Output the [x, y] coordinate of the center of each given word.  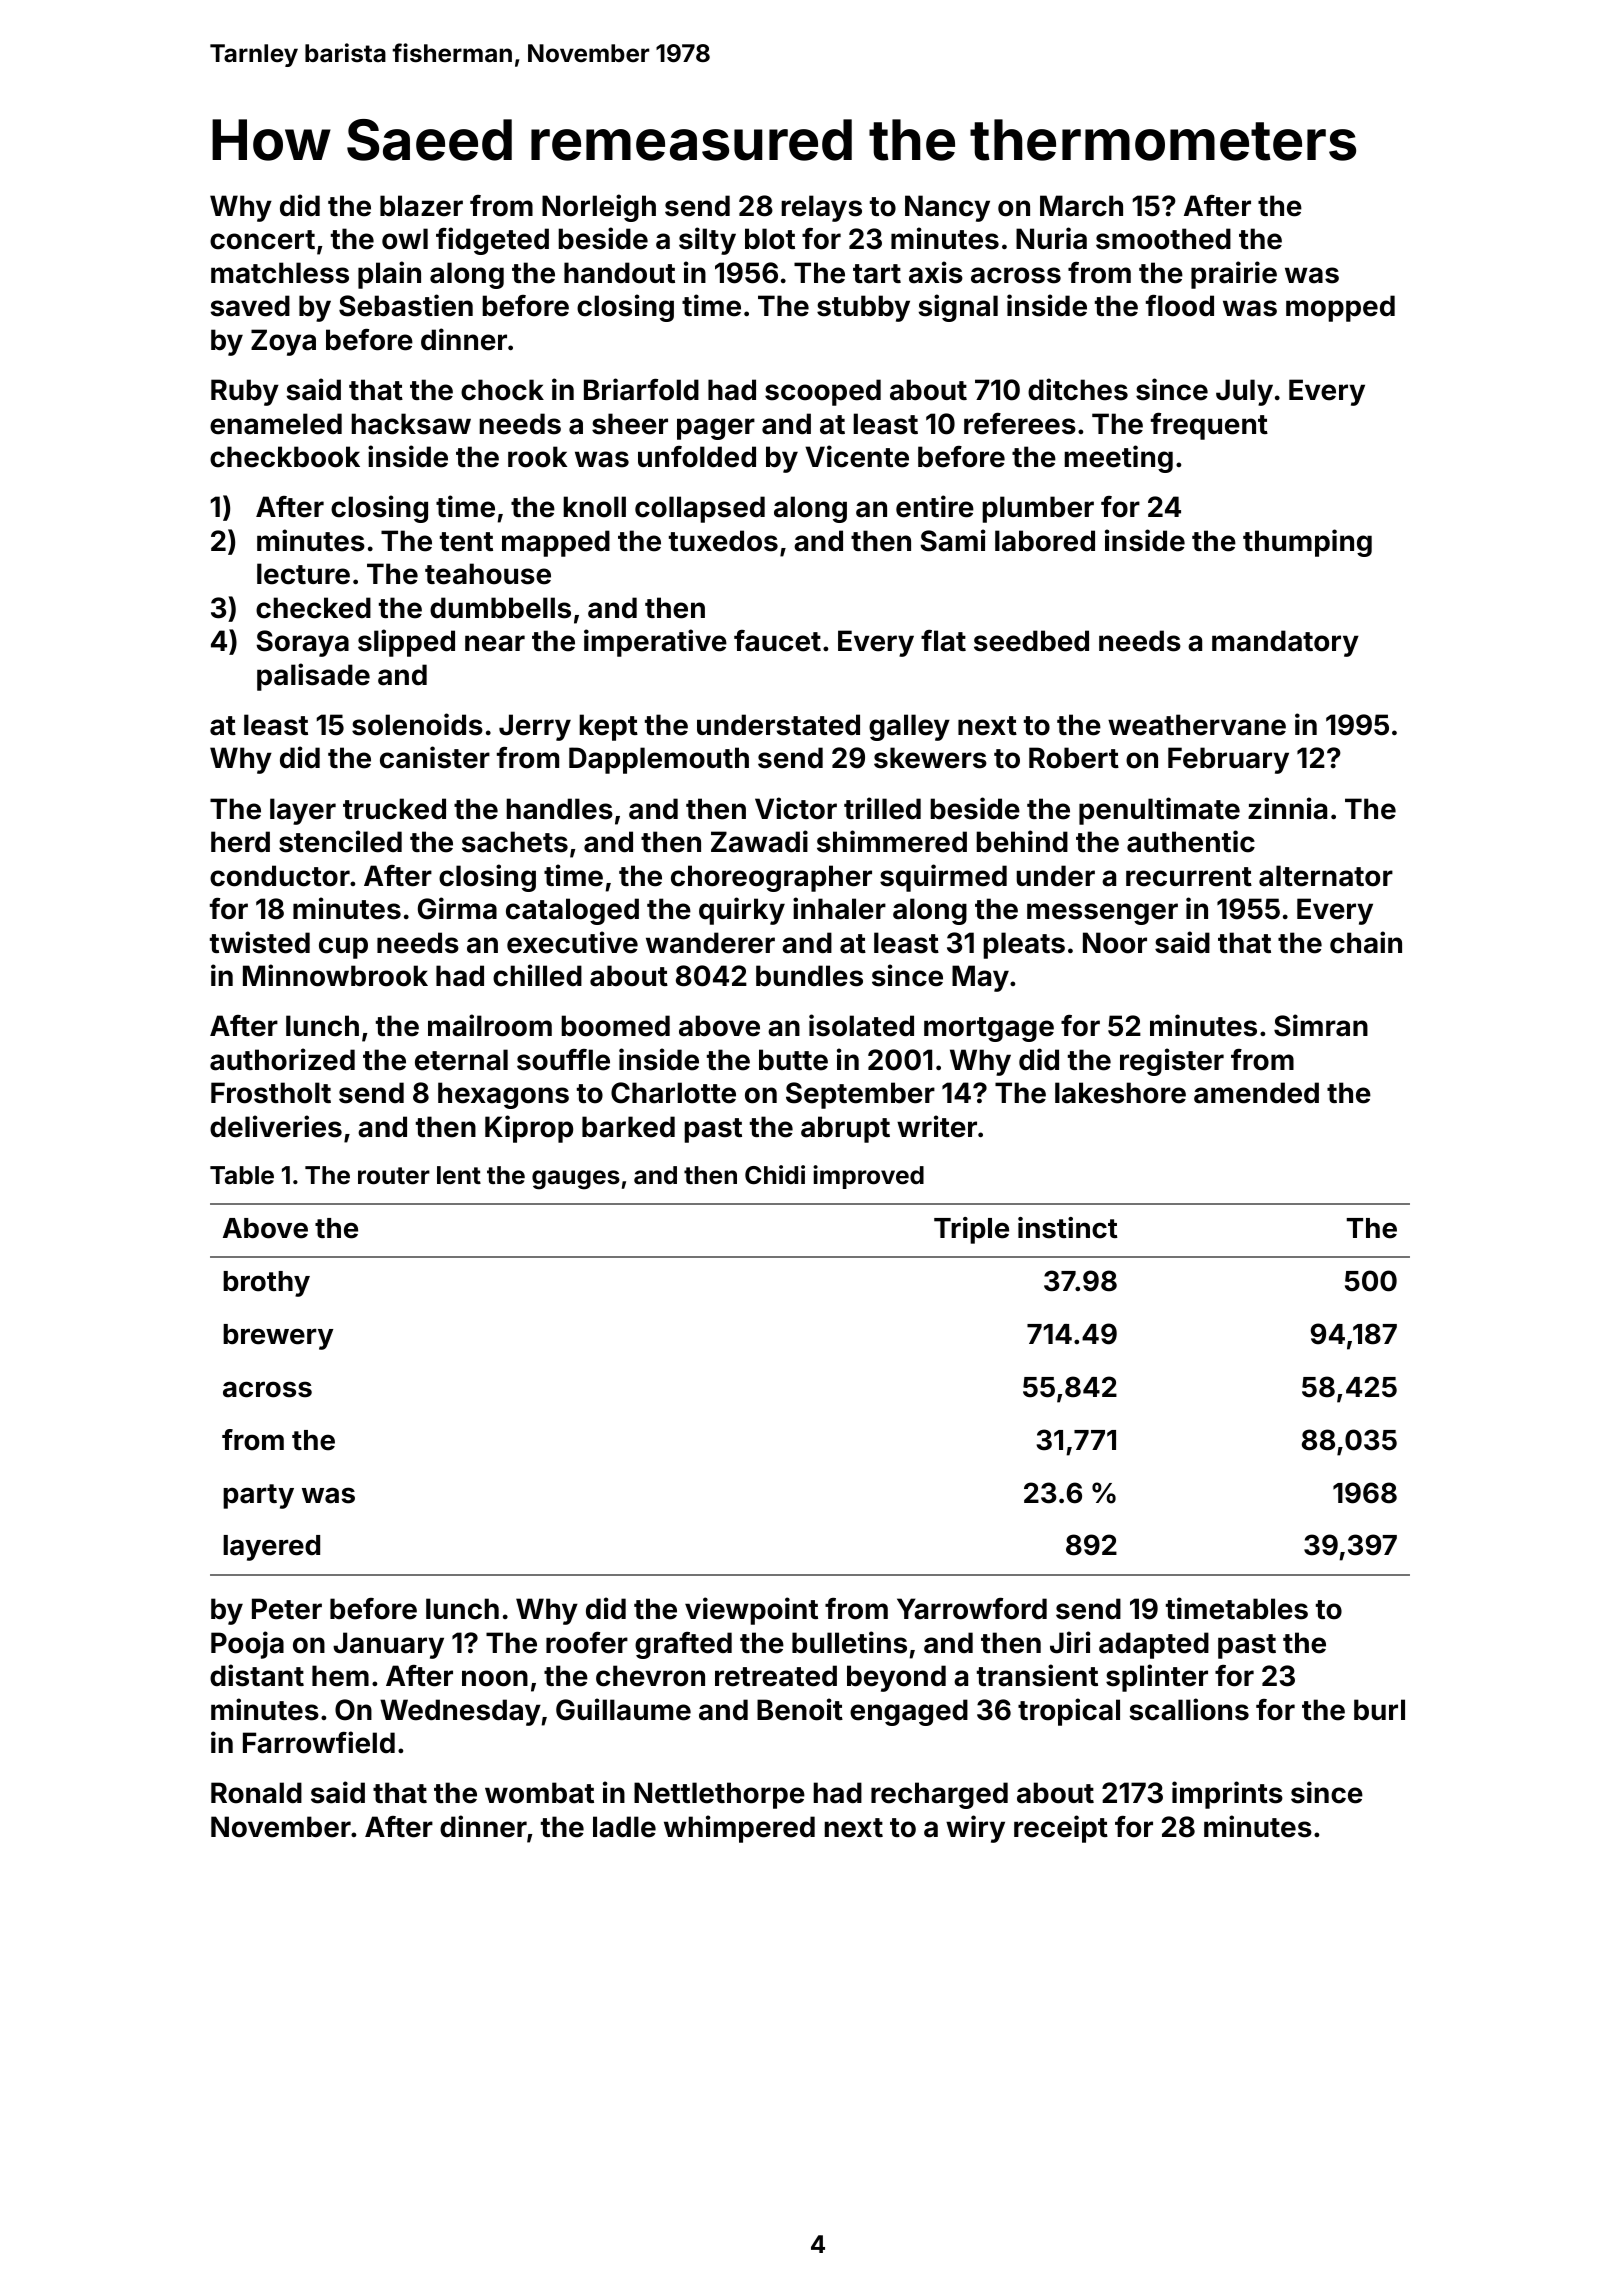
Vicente [857, 456]
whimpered [739, 1829]
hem [340, 1676]
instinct [1068, 1228]
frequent [1209, 426]
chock [502, 390]
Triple [971, 1230]
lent [459, 1175]
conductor [280, 876]
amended [1256, 1093]
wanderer [710, 943]
